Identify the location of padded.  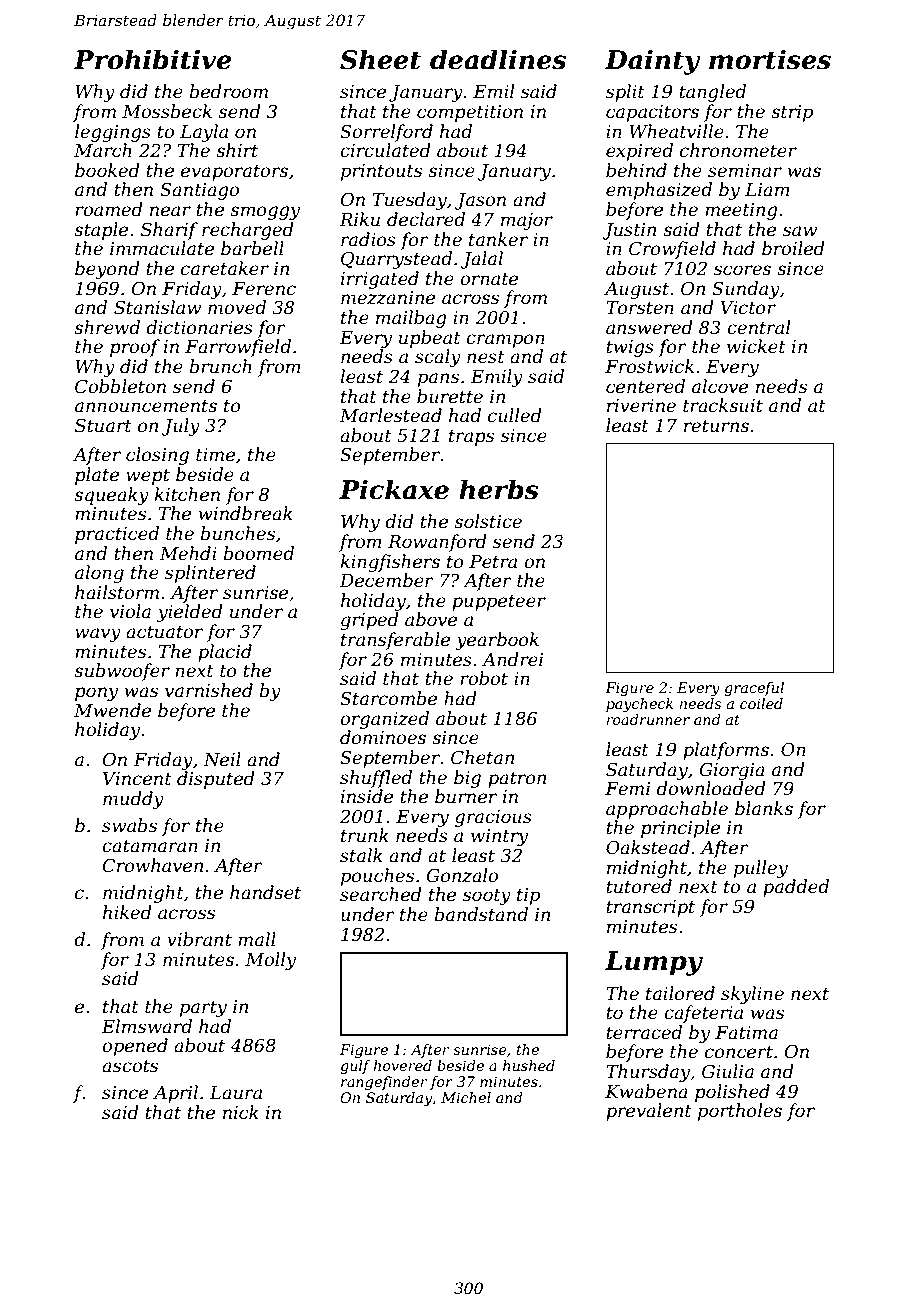
(796, 888).
